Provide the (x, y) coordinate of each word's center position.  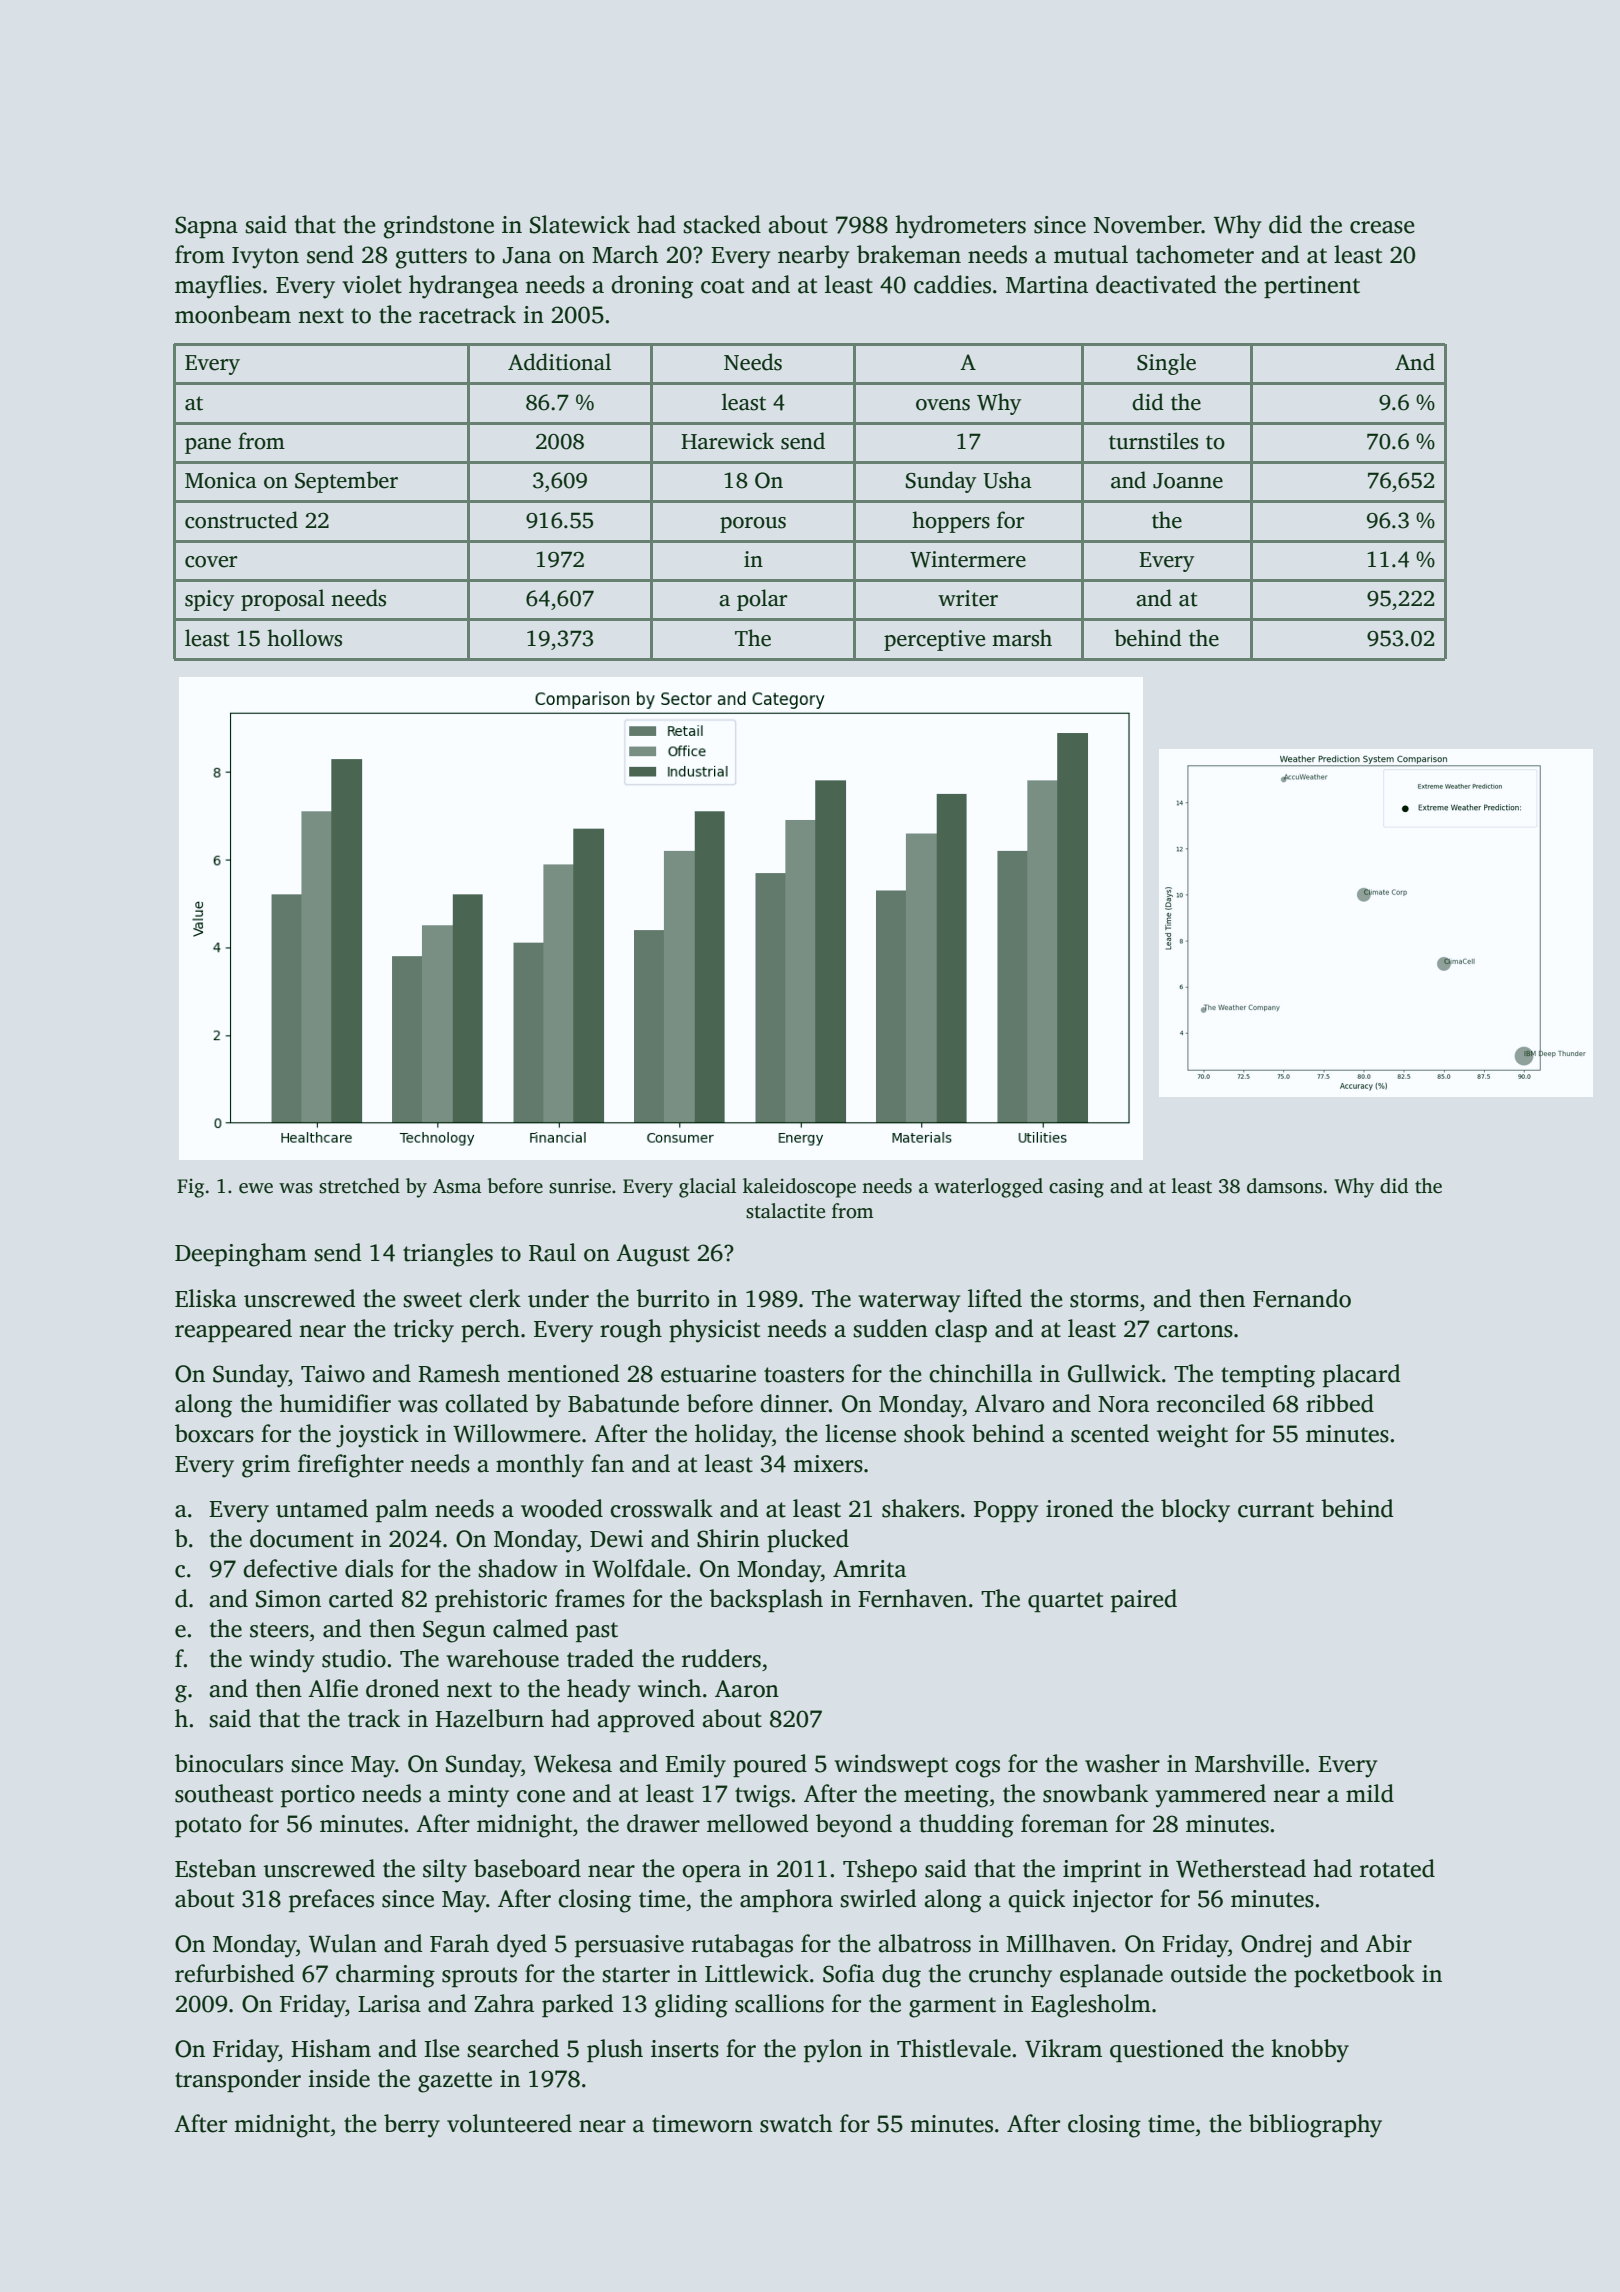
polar (762, 600)
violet (372, 284)
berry (412, 2126)
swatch (796, 2123)
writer (968, 598)
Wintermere (968, 559)
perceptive (934, 640)
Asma (457, 1186)
